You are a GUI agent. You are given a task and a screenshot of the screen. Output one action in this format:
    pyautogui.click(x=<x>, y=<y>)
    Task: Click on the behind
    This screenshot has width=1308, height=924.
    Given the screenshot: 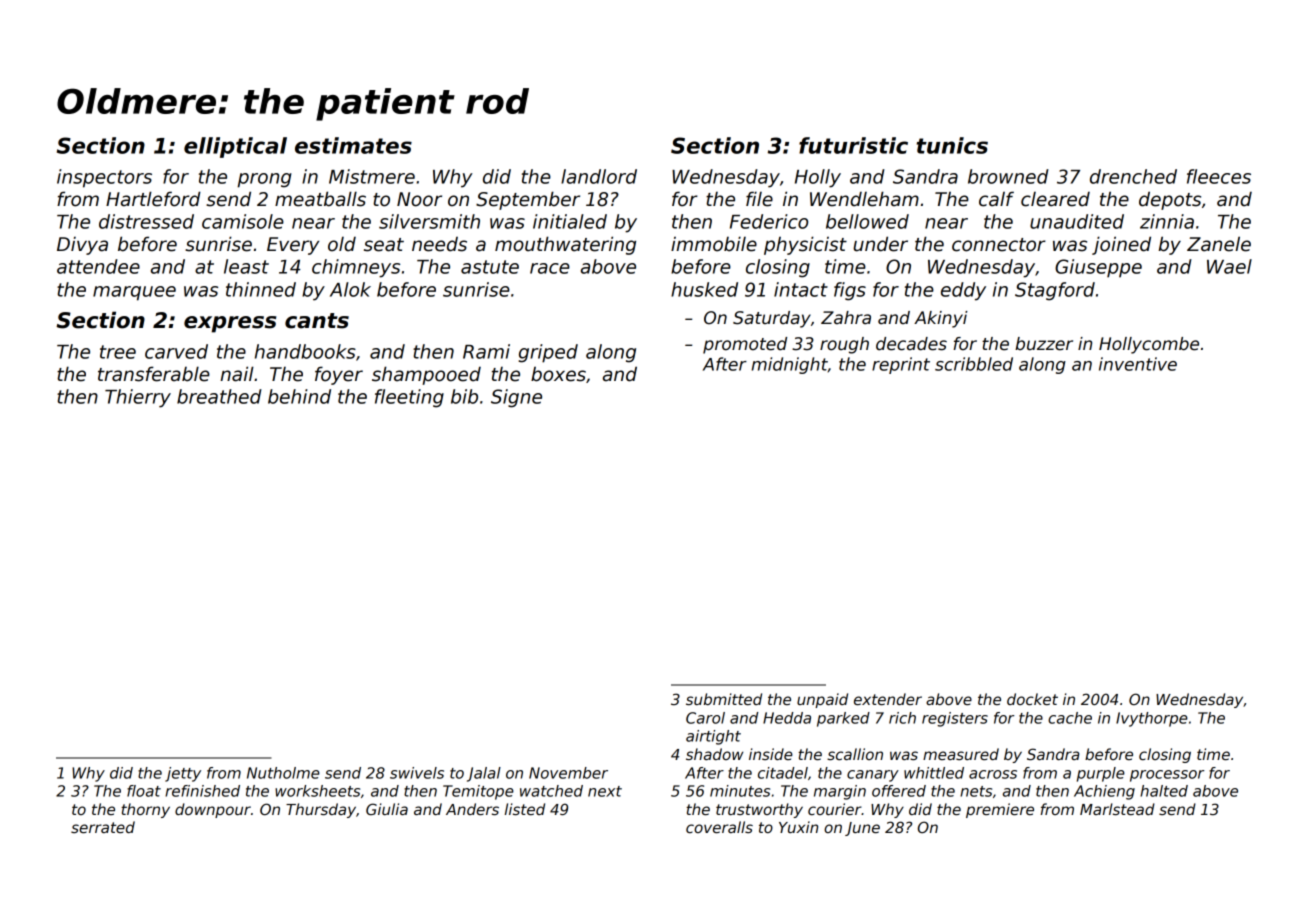 What is the action you would take?
    pyautogui.click(x=299, y=396)
